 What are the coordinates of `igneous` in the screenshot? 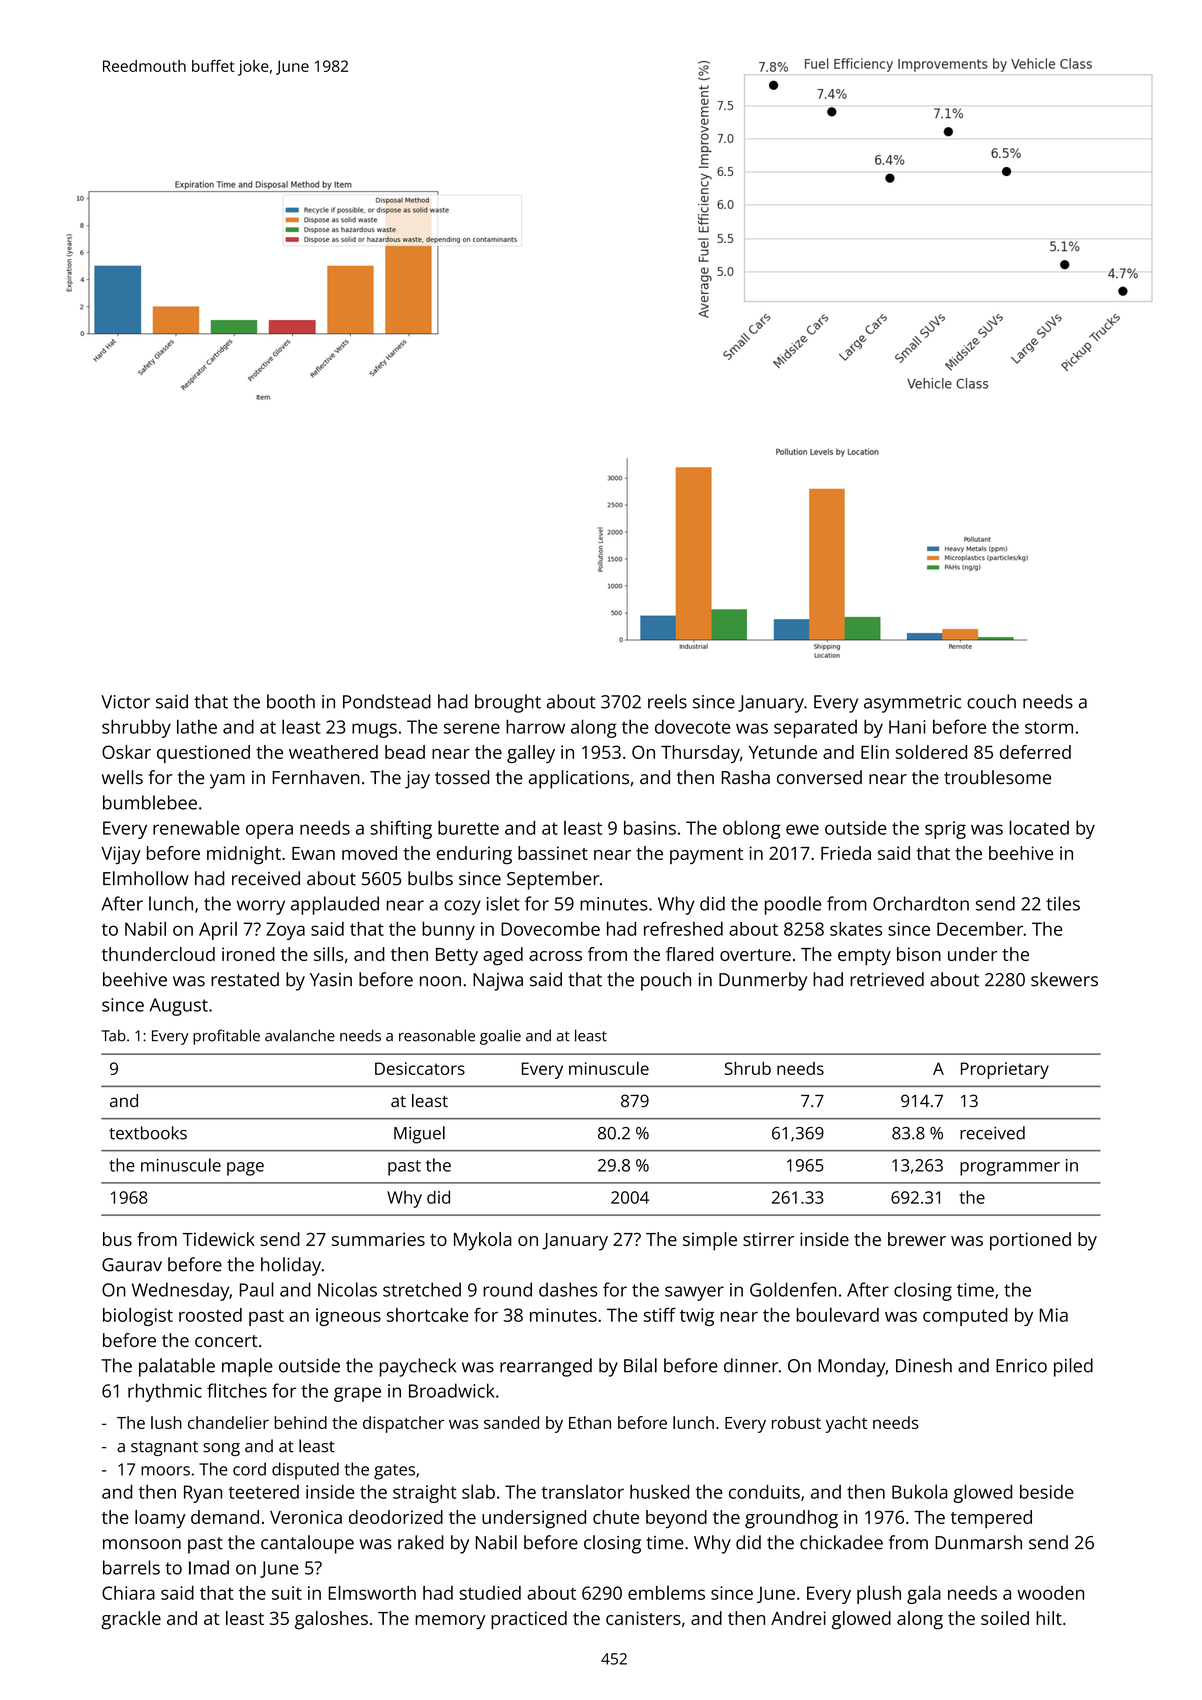 It's located at (348, 1317).
